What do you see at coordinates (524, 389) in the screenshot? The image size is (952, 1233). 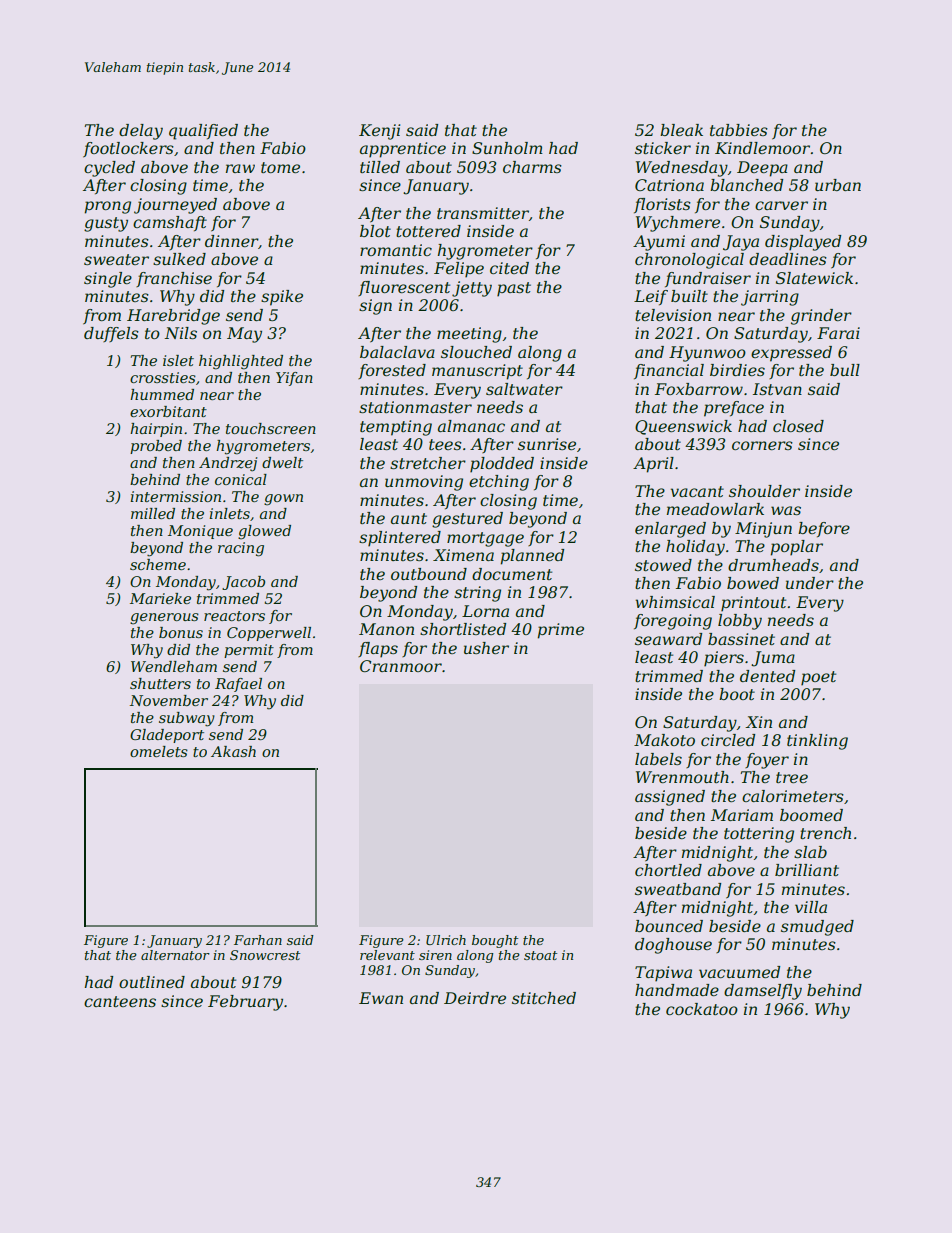 I see `saltwater` at bounding box center [524, 389].
